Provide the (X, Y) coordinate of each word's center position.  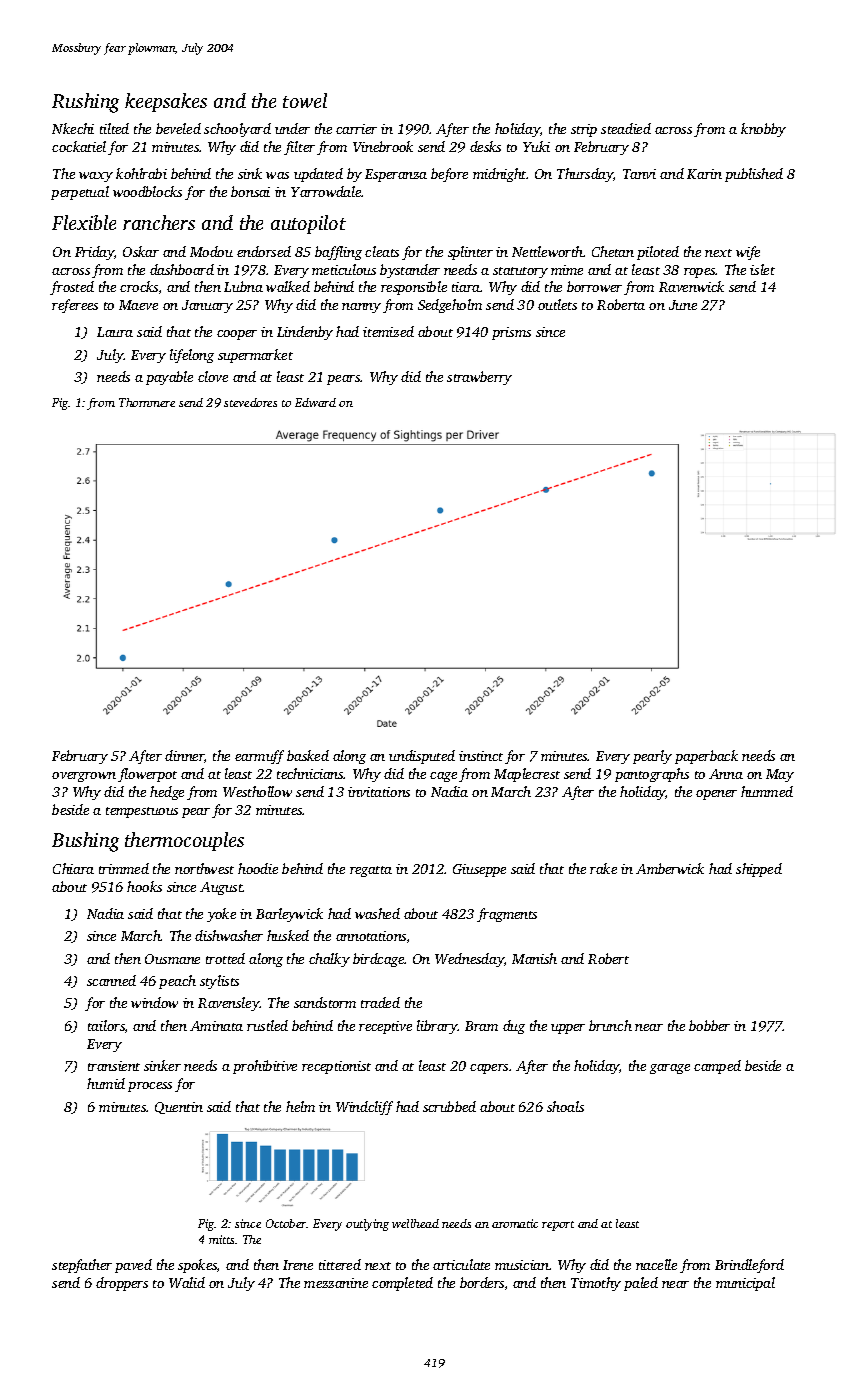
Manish (534, 958)
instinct (481, 756)
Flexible (84, 222)
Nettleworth (547, 251)
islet (762, 269)
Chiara (73, 868)
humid (106, 1083)
